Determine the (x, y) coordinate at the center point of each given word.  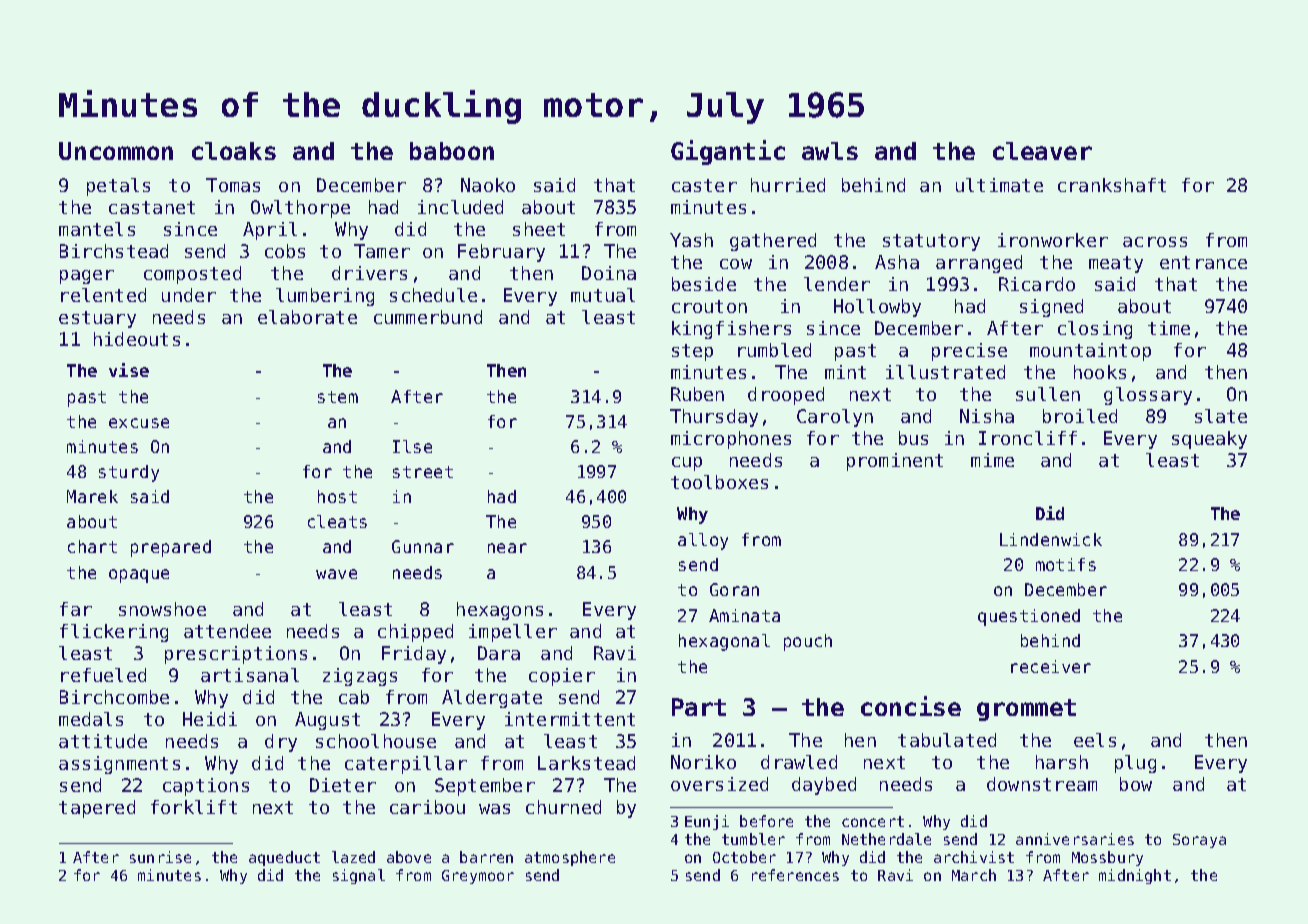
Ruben (697, 394)
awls (830, 151)
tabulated (947, 740)
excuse (139, 423)
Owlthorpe (300, 209)
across (1155, 242)
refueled (103, 675)
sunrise (160, 857)
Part (699, 707)
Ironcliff (1028, 438)
